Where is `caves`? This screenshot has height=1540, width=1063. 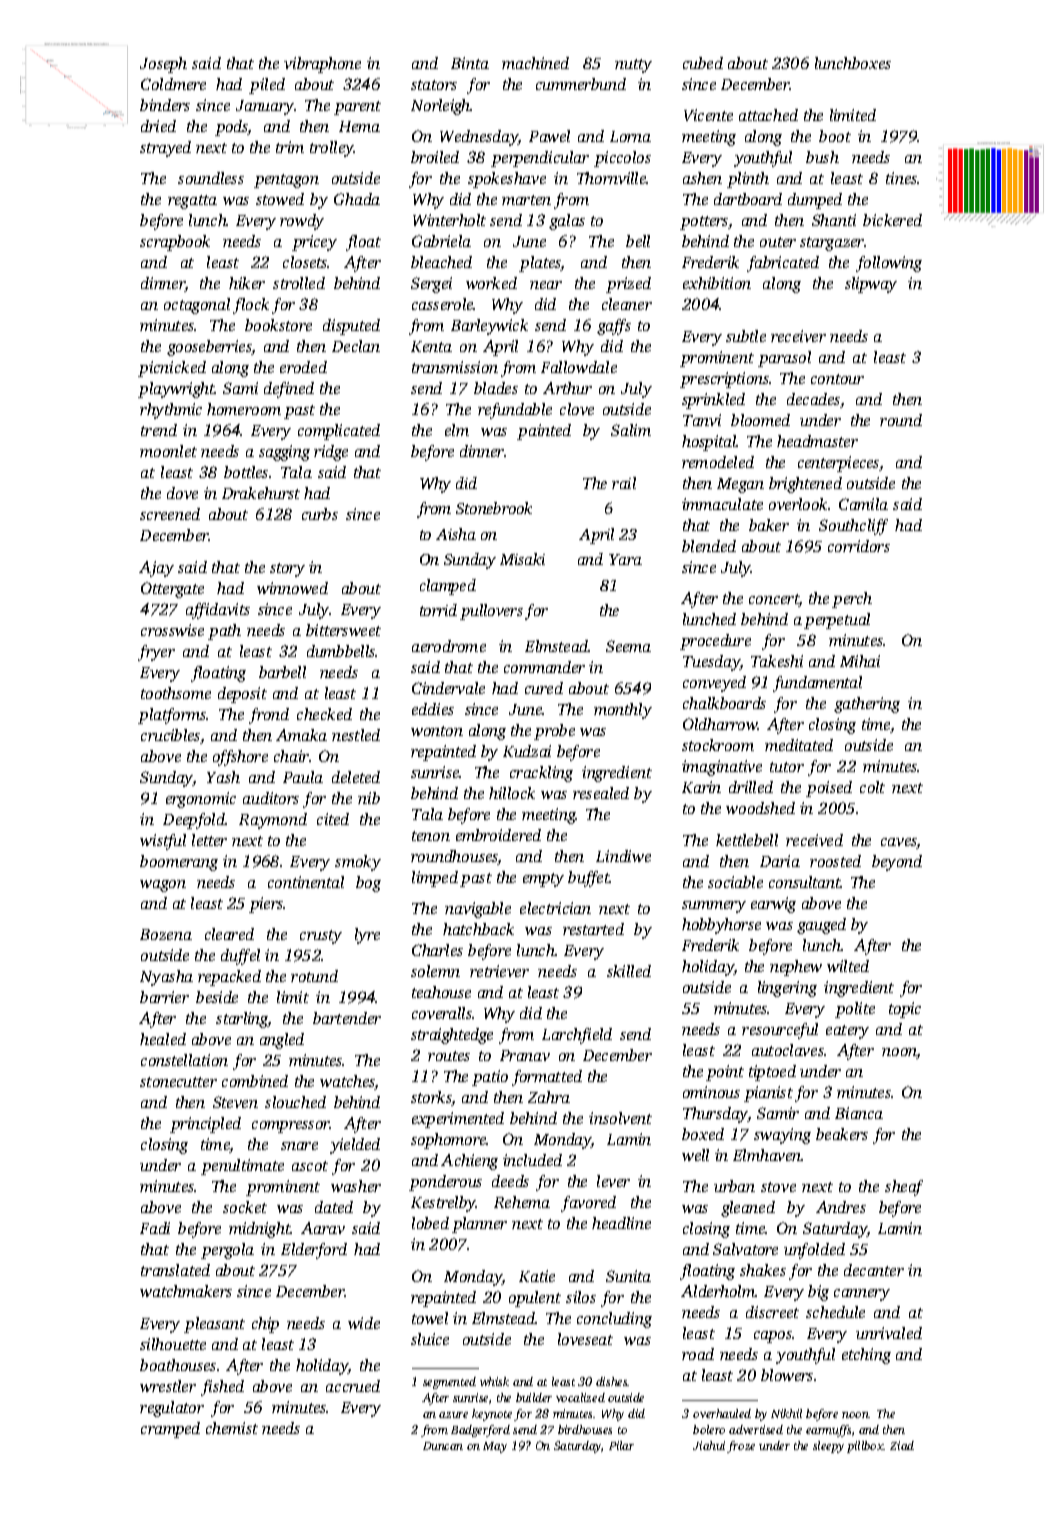
caves is located at coordinates (899, 843).
